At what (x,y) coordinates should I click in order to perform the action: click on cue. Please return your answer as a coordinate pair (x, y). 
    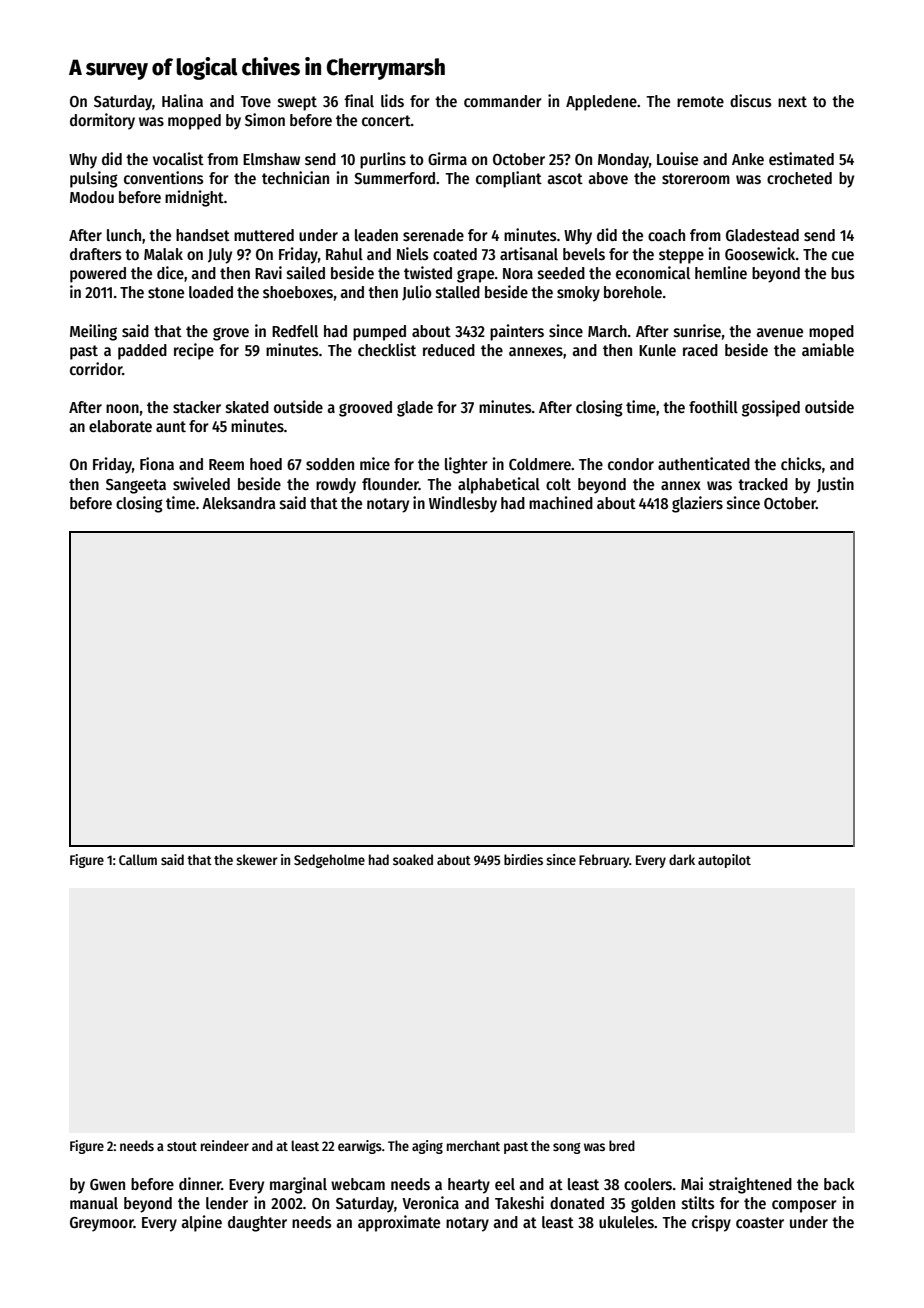
    Looking at the image, I should click on (843, 255).
